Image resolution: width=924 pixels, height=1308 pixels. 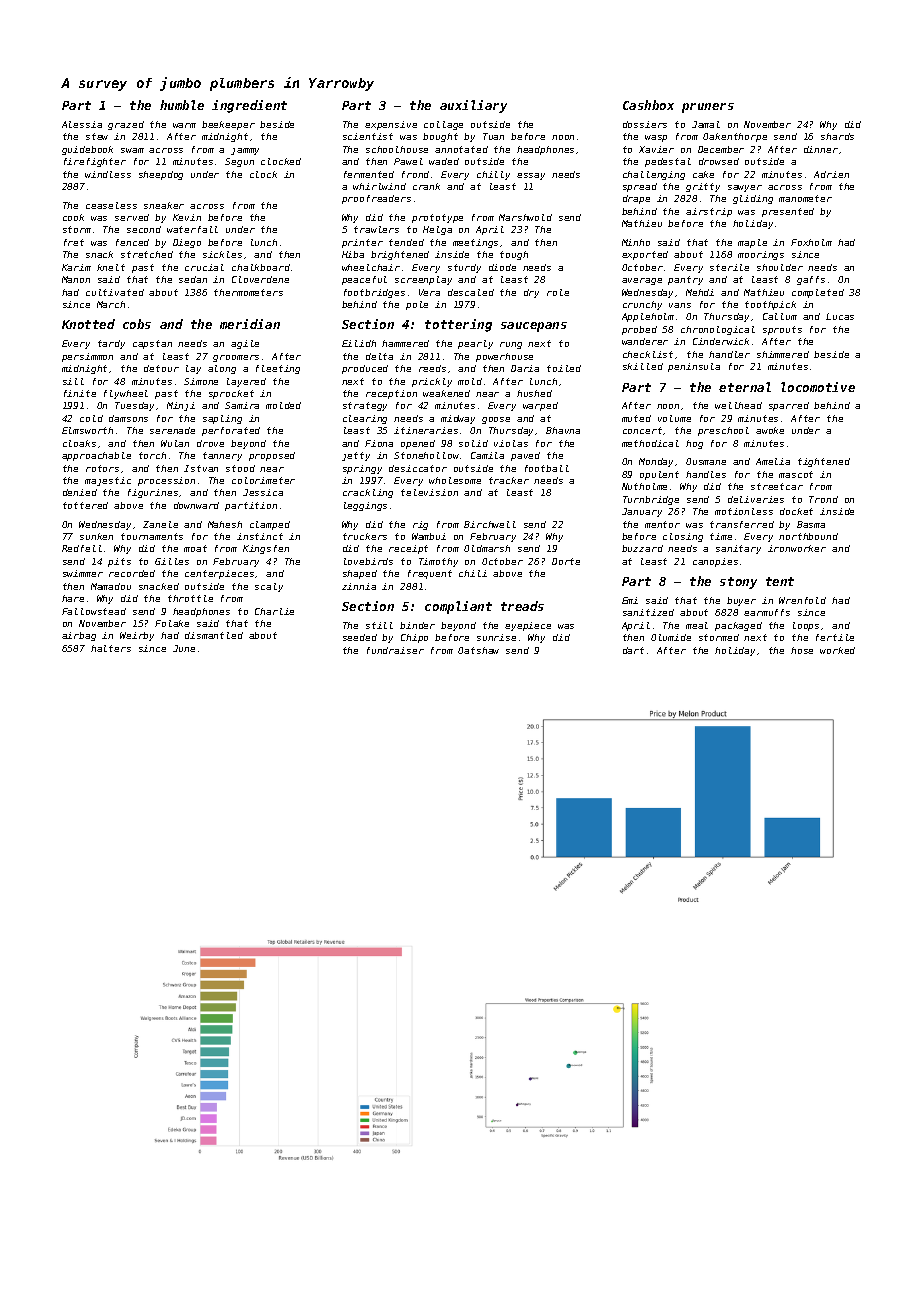 I want to click on Jamal, so click(x=706, y=124).
